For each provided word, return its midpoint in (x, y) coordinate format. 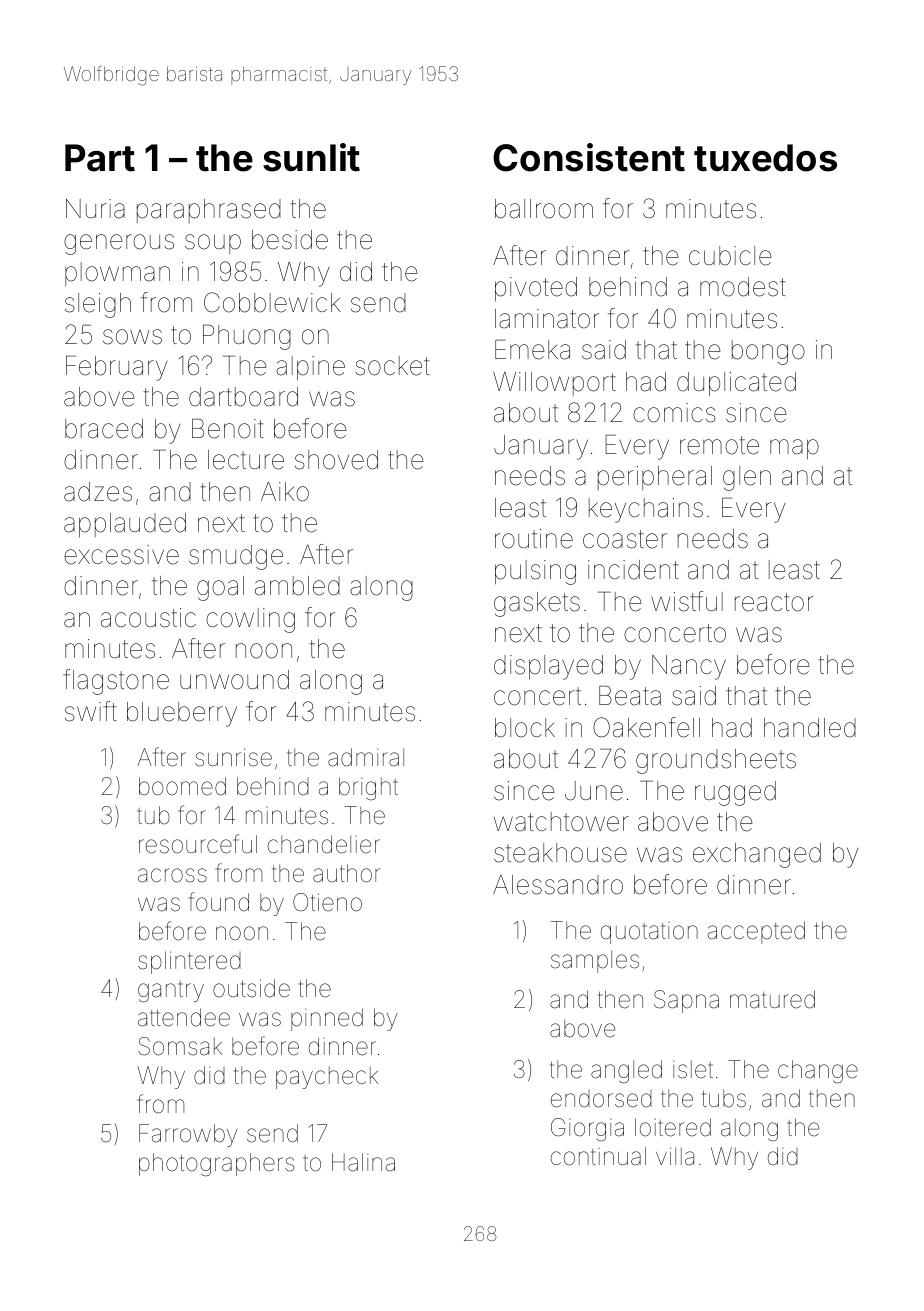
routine (534, 539)
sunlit (311, 157)
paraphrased (209, 211)
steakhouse (560, 853)
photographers (216, 1164)
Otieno (327, 902)
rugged (735, 793)
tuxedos (765, 158)
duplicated (736, 384)
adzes (98, 492)
